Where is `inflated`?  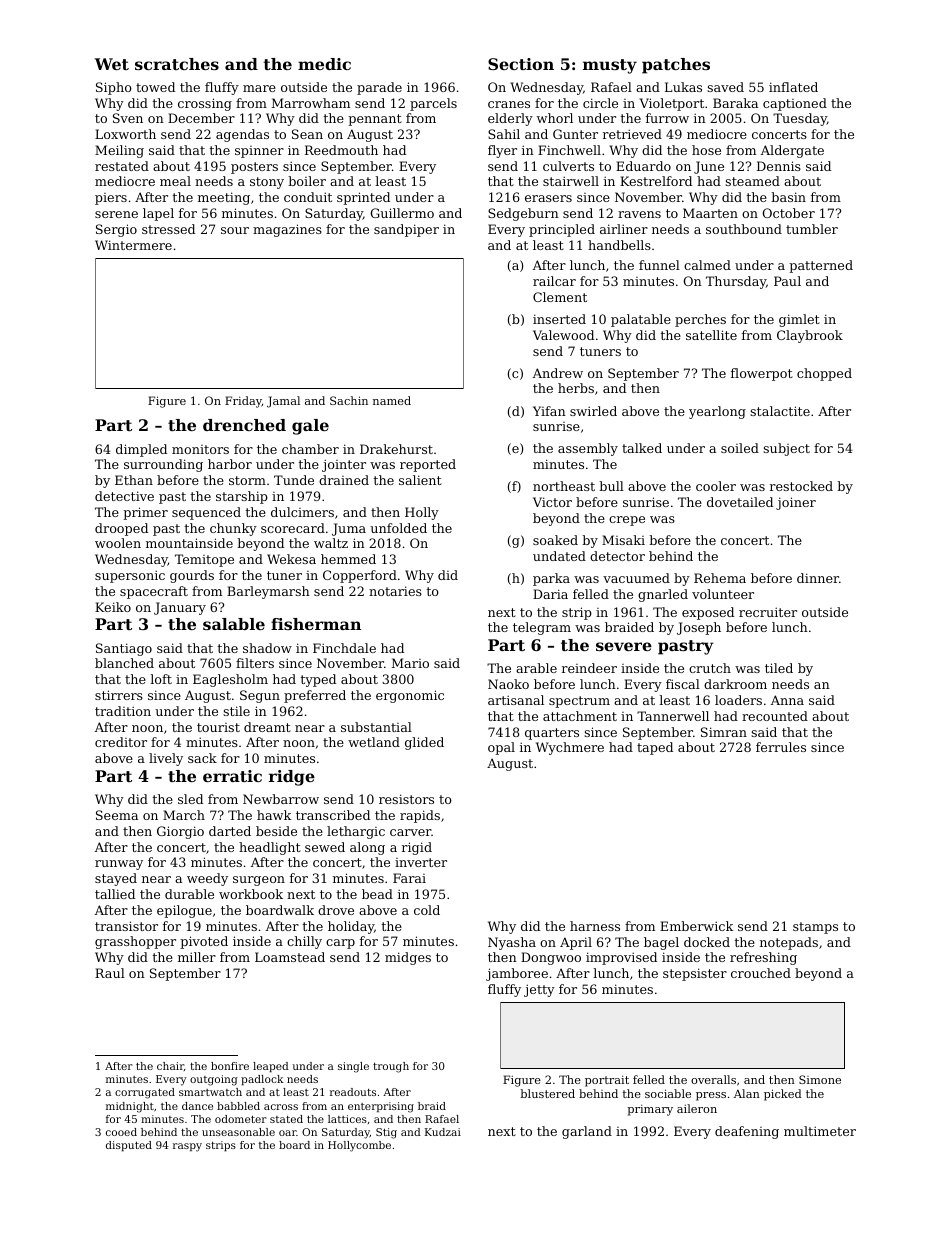 inflated is located at coordinates (793, 87).
